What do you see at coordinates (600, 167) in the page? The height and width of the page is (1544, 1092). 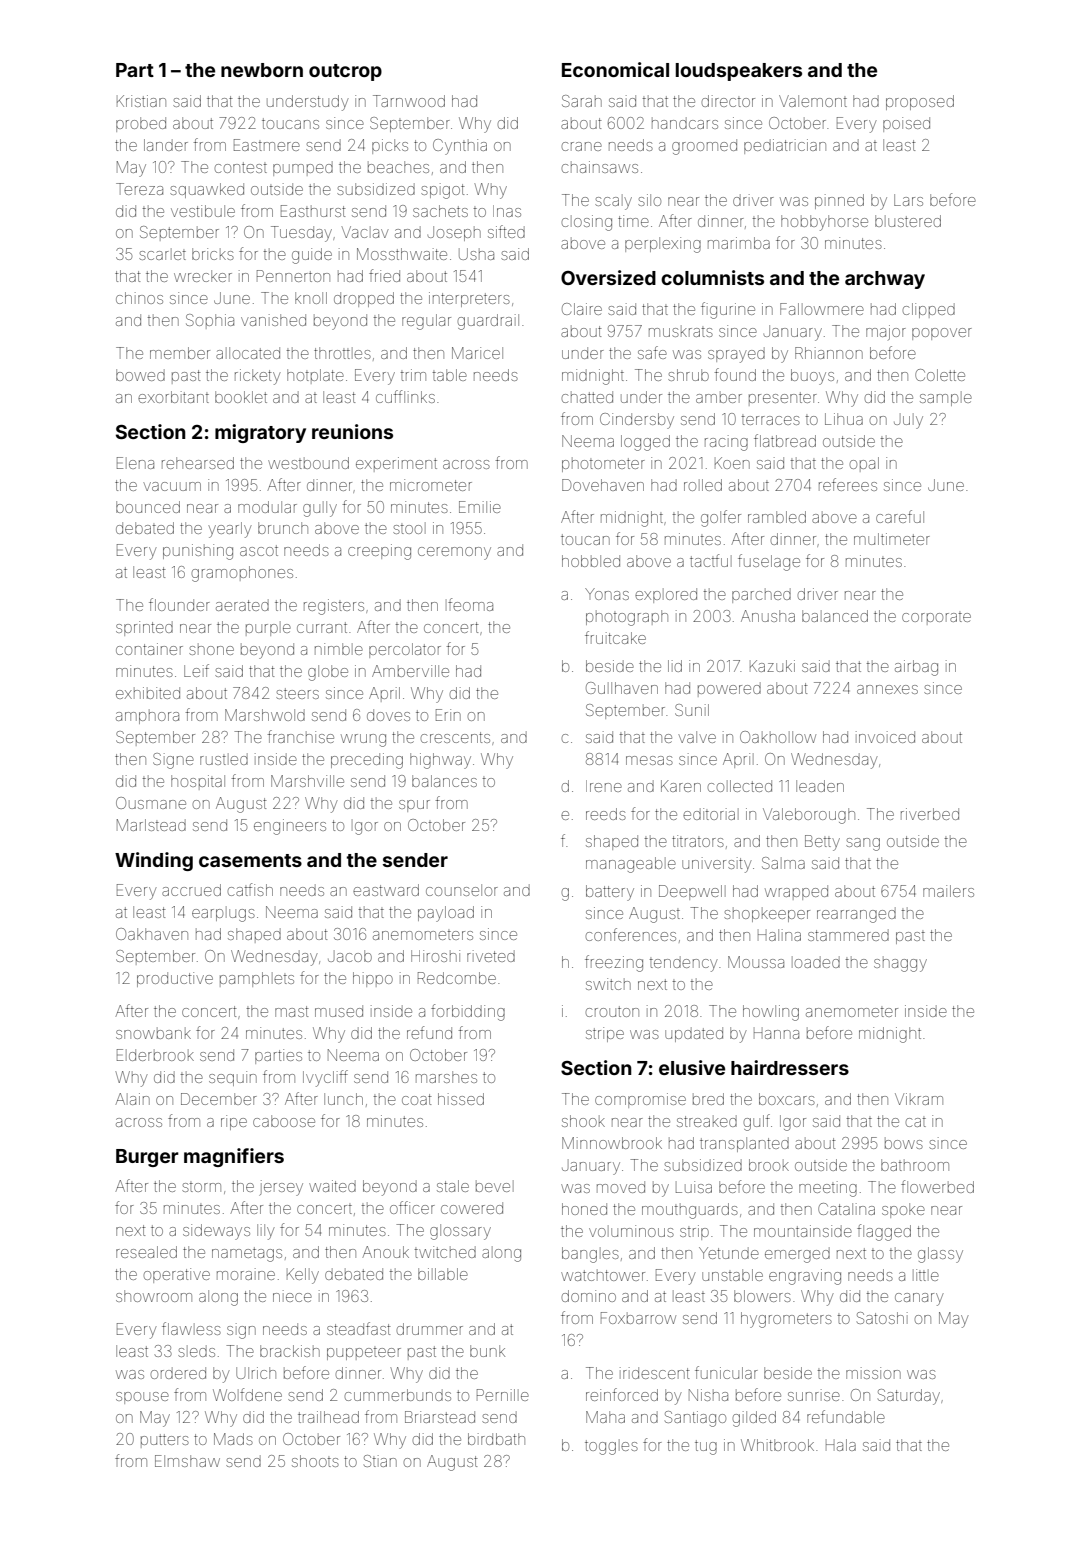 I see `chainsaws` at bounding box center [600, 167].
